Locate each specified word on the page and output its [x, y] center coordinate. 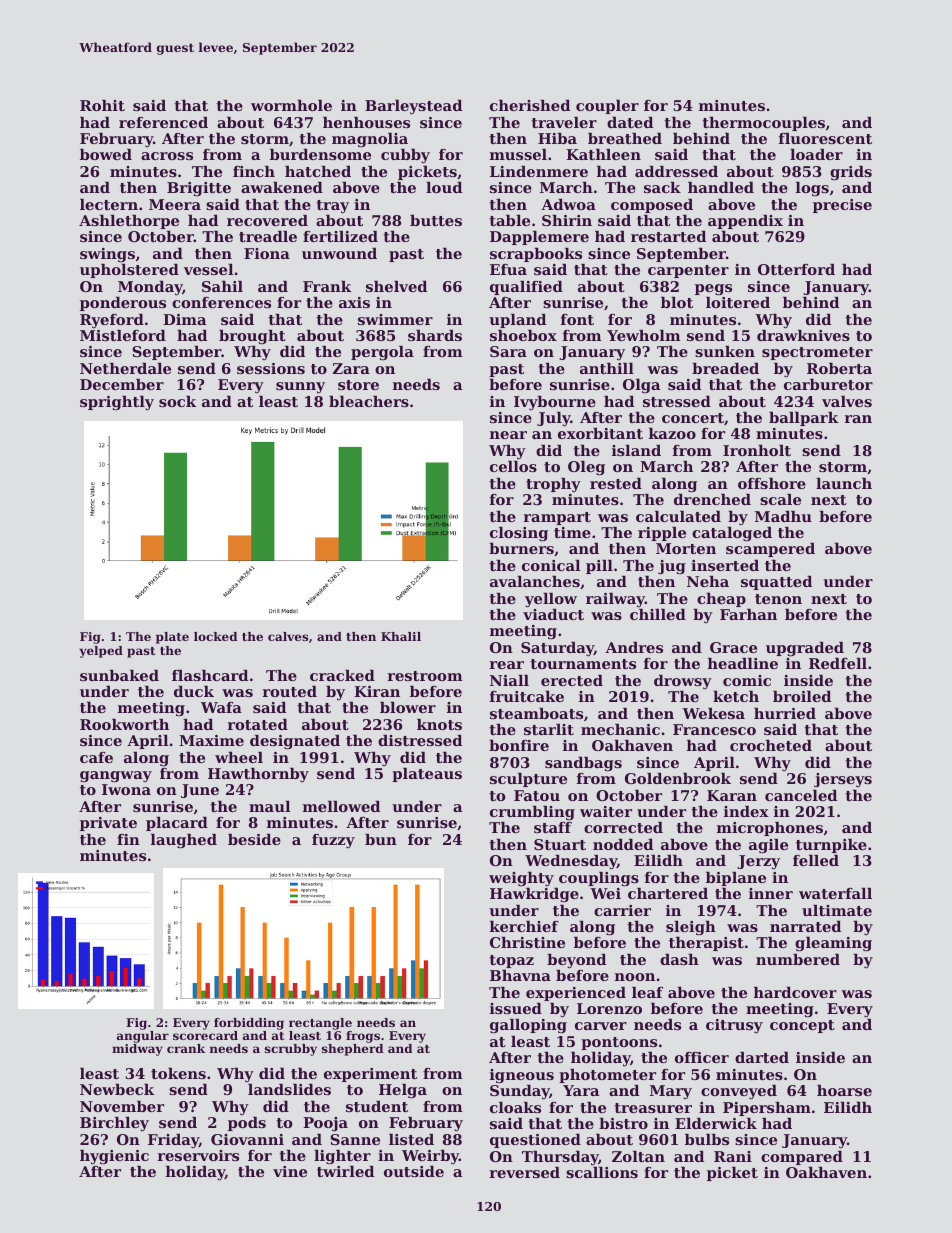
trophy [553, 485]
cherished [530, 105]
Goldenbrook [678, 778]
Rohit [102, 105]
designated [295, 742]
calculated [678, 516]
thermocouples [763, 124]
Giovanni [247, 1139]
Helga [403, 1091]
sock [177, 401]
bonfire [519, 745]
